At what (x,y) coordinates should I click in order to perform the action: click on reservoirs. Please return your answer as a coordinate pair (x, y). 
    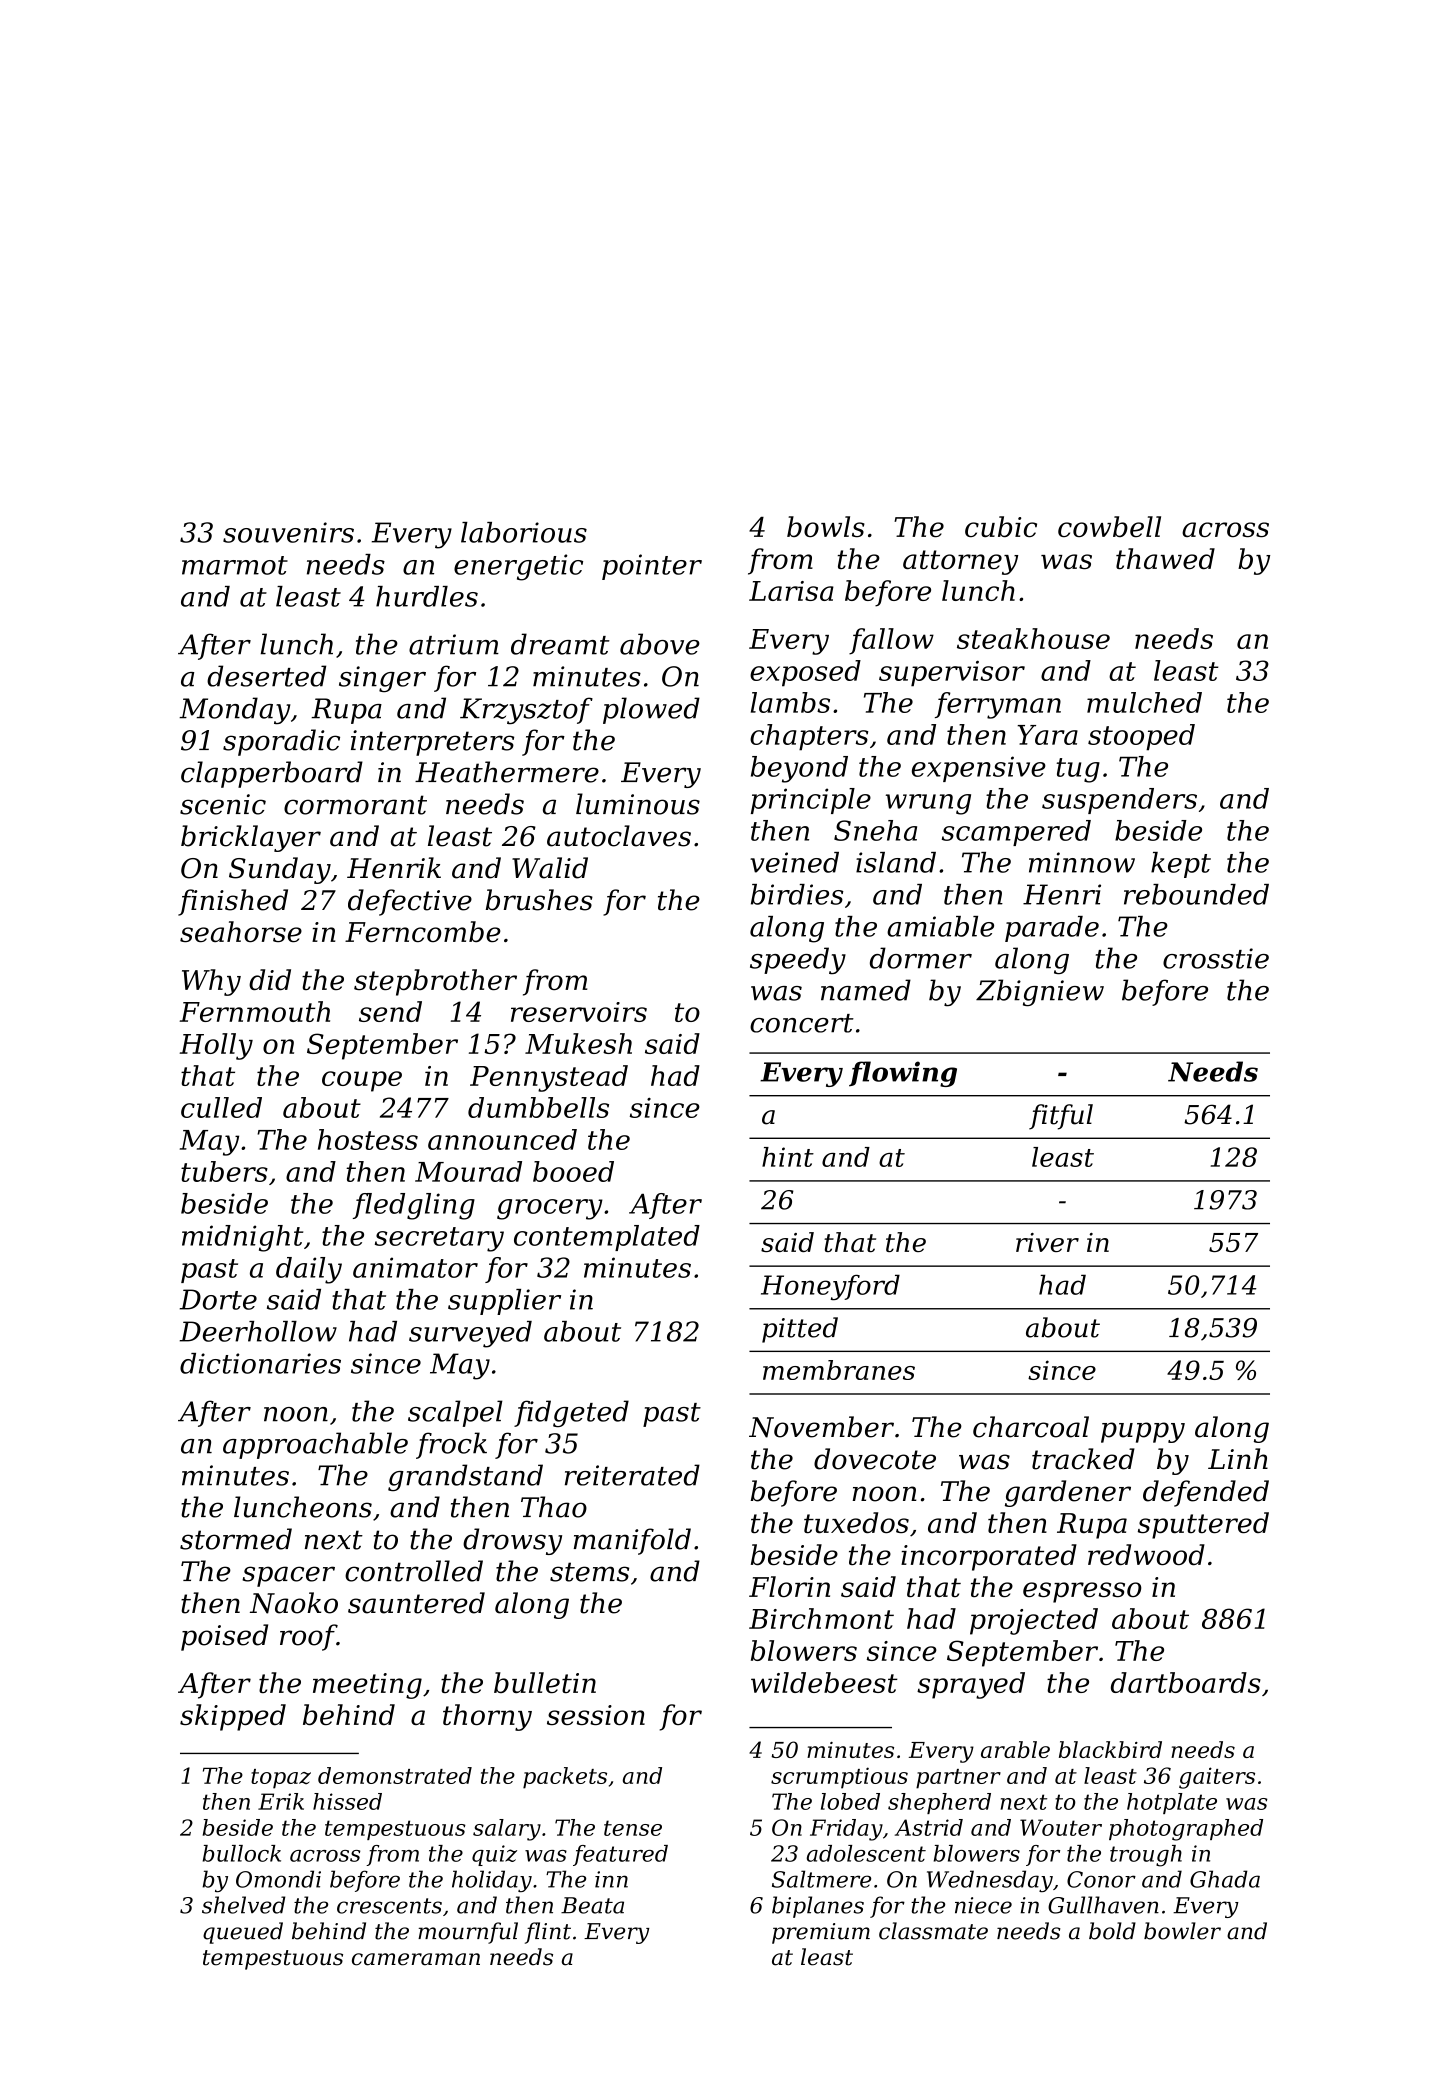
    Looking at the image, I should click on (579, 1012).
